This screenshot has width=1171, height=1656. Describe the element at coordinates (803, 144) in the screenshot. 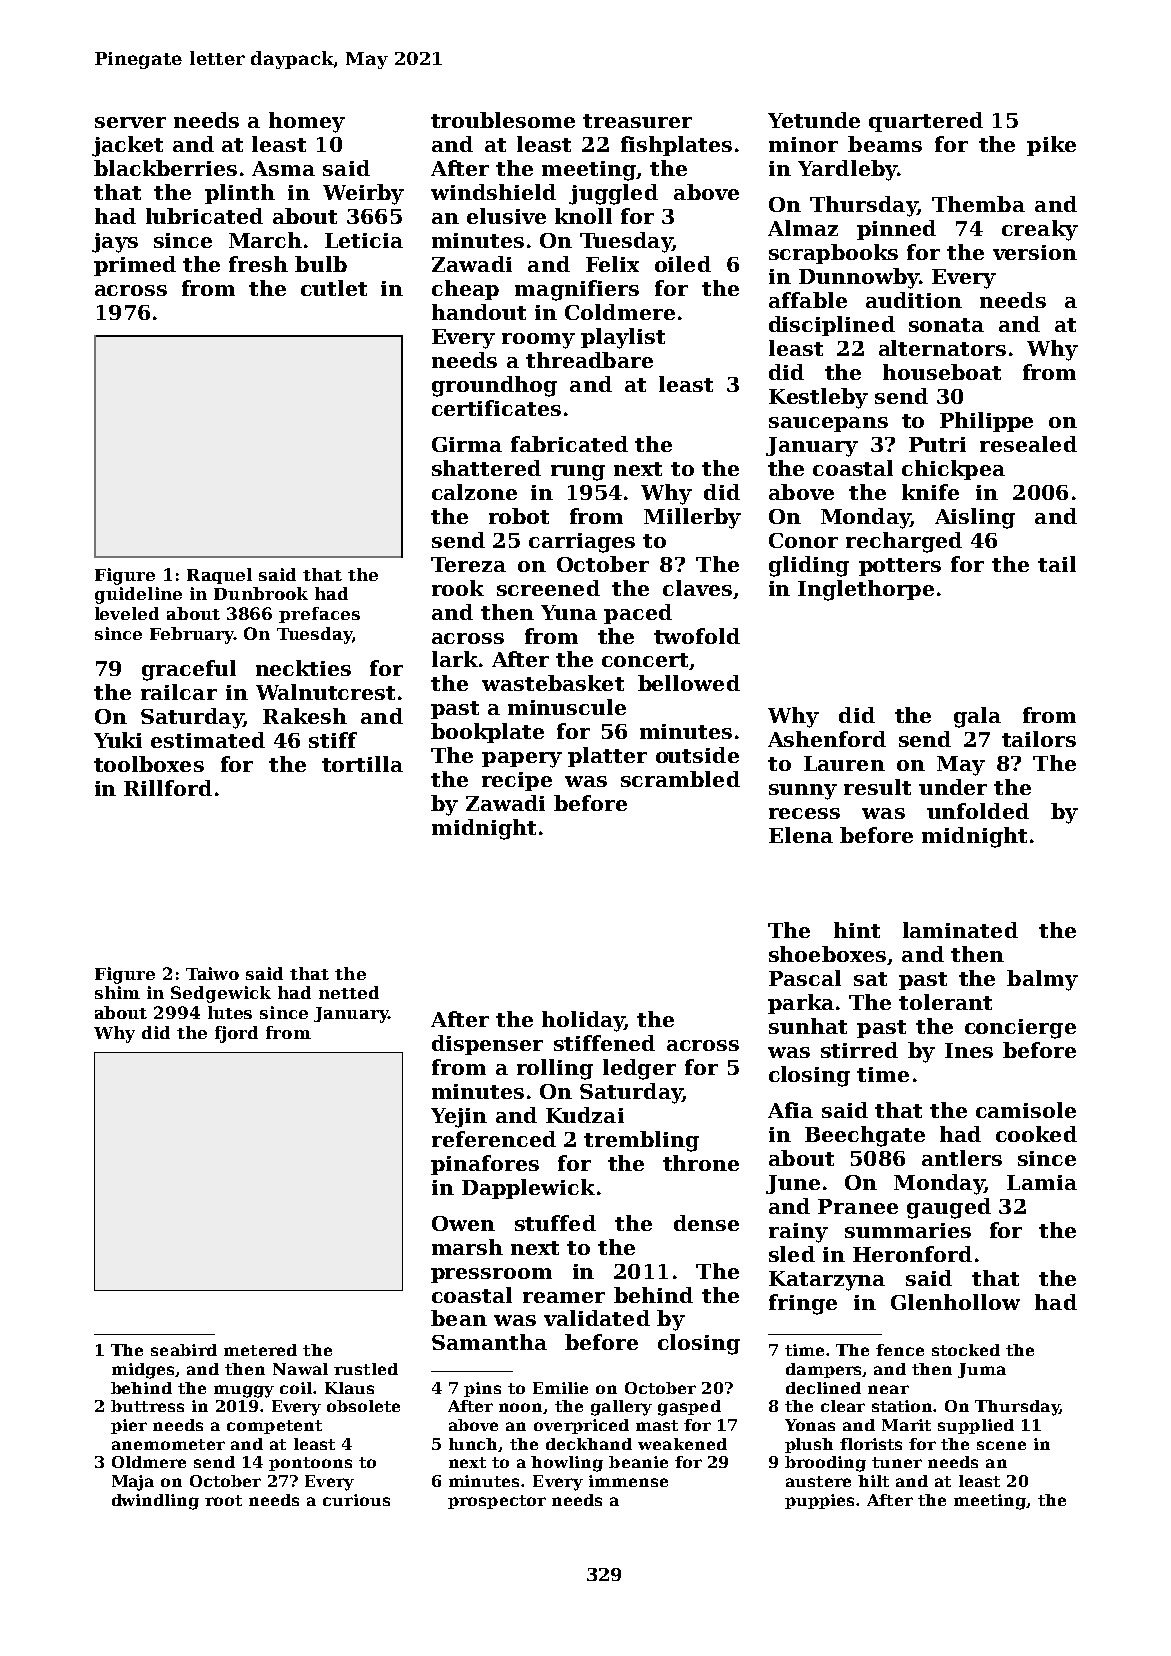

I see `minor` at that location.
